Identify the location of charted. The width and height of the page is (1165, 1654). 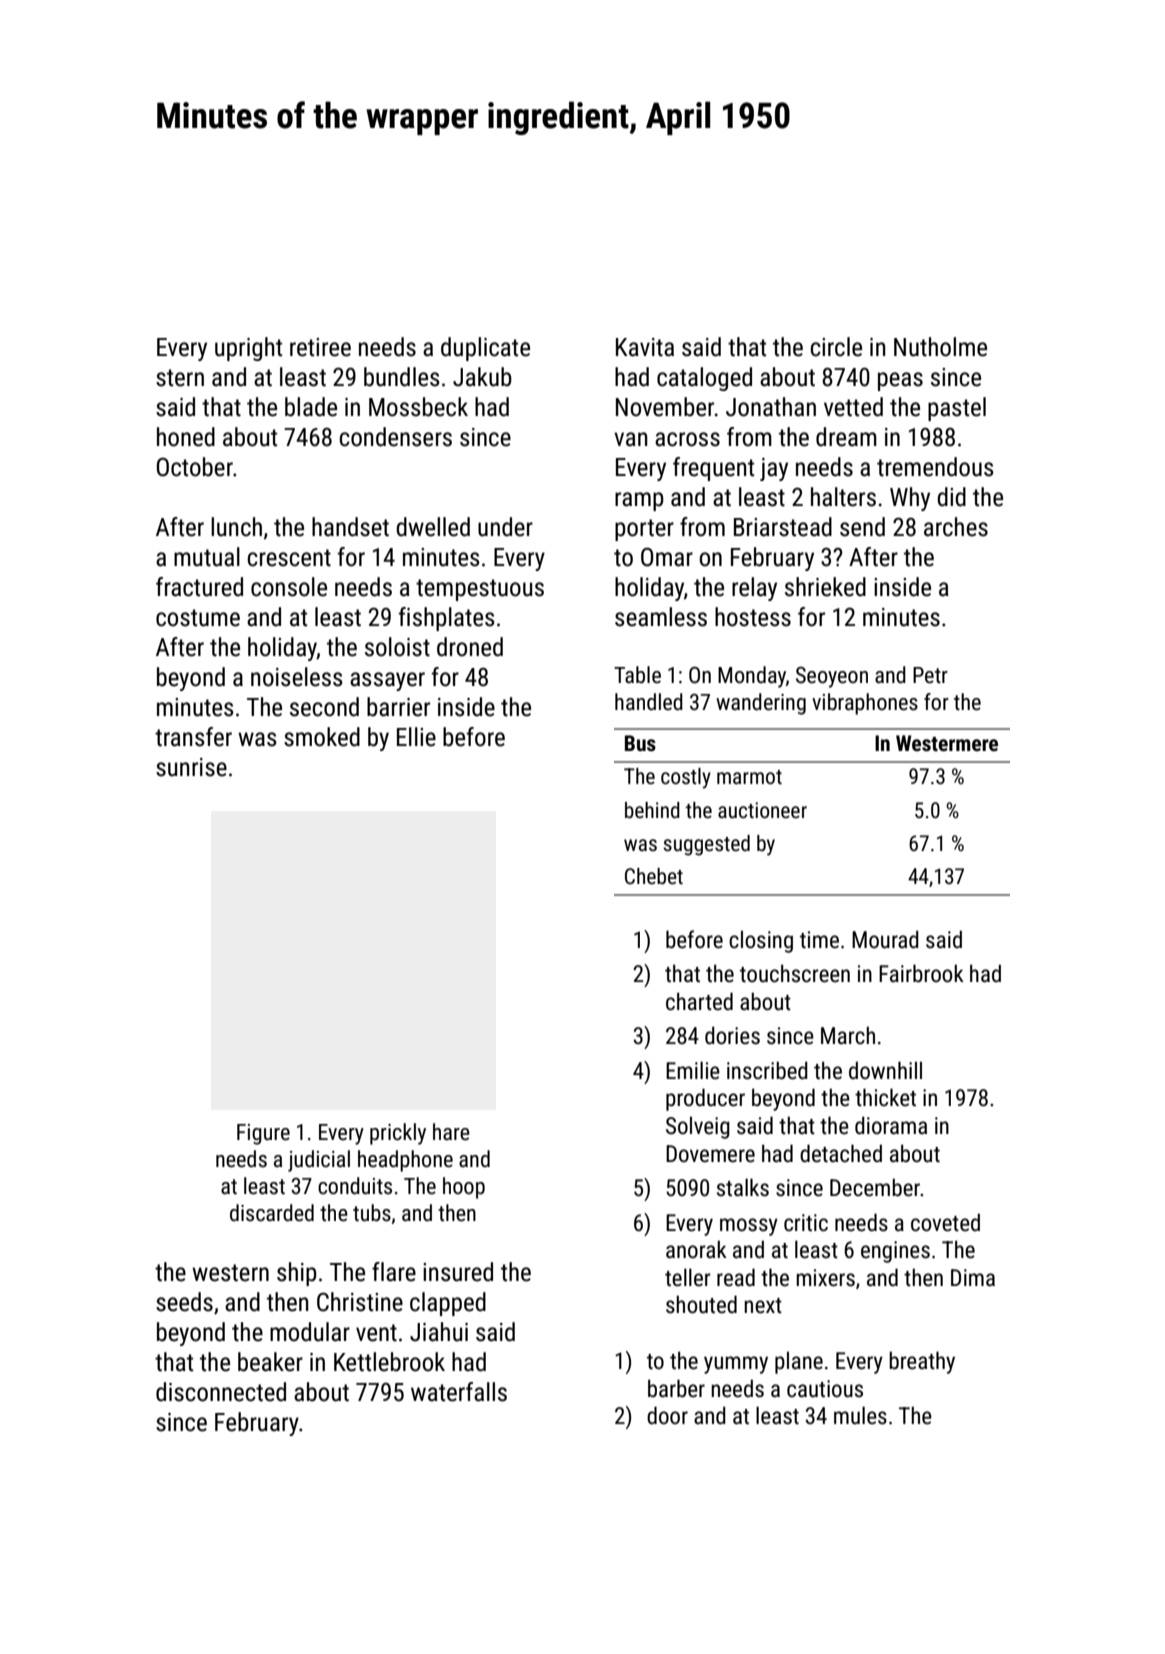
(699, 1001).
